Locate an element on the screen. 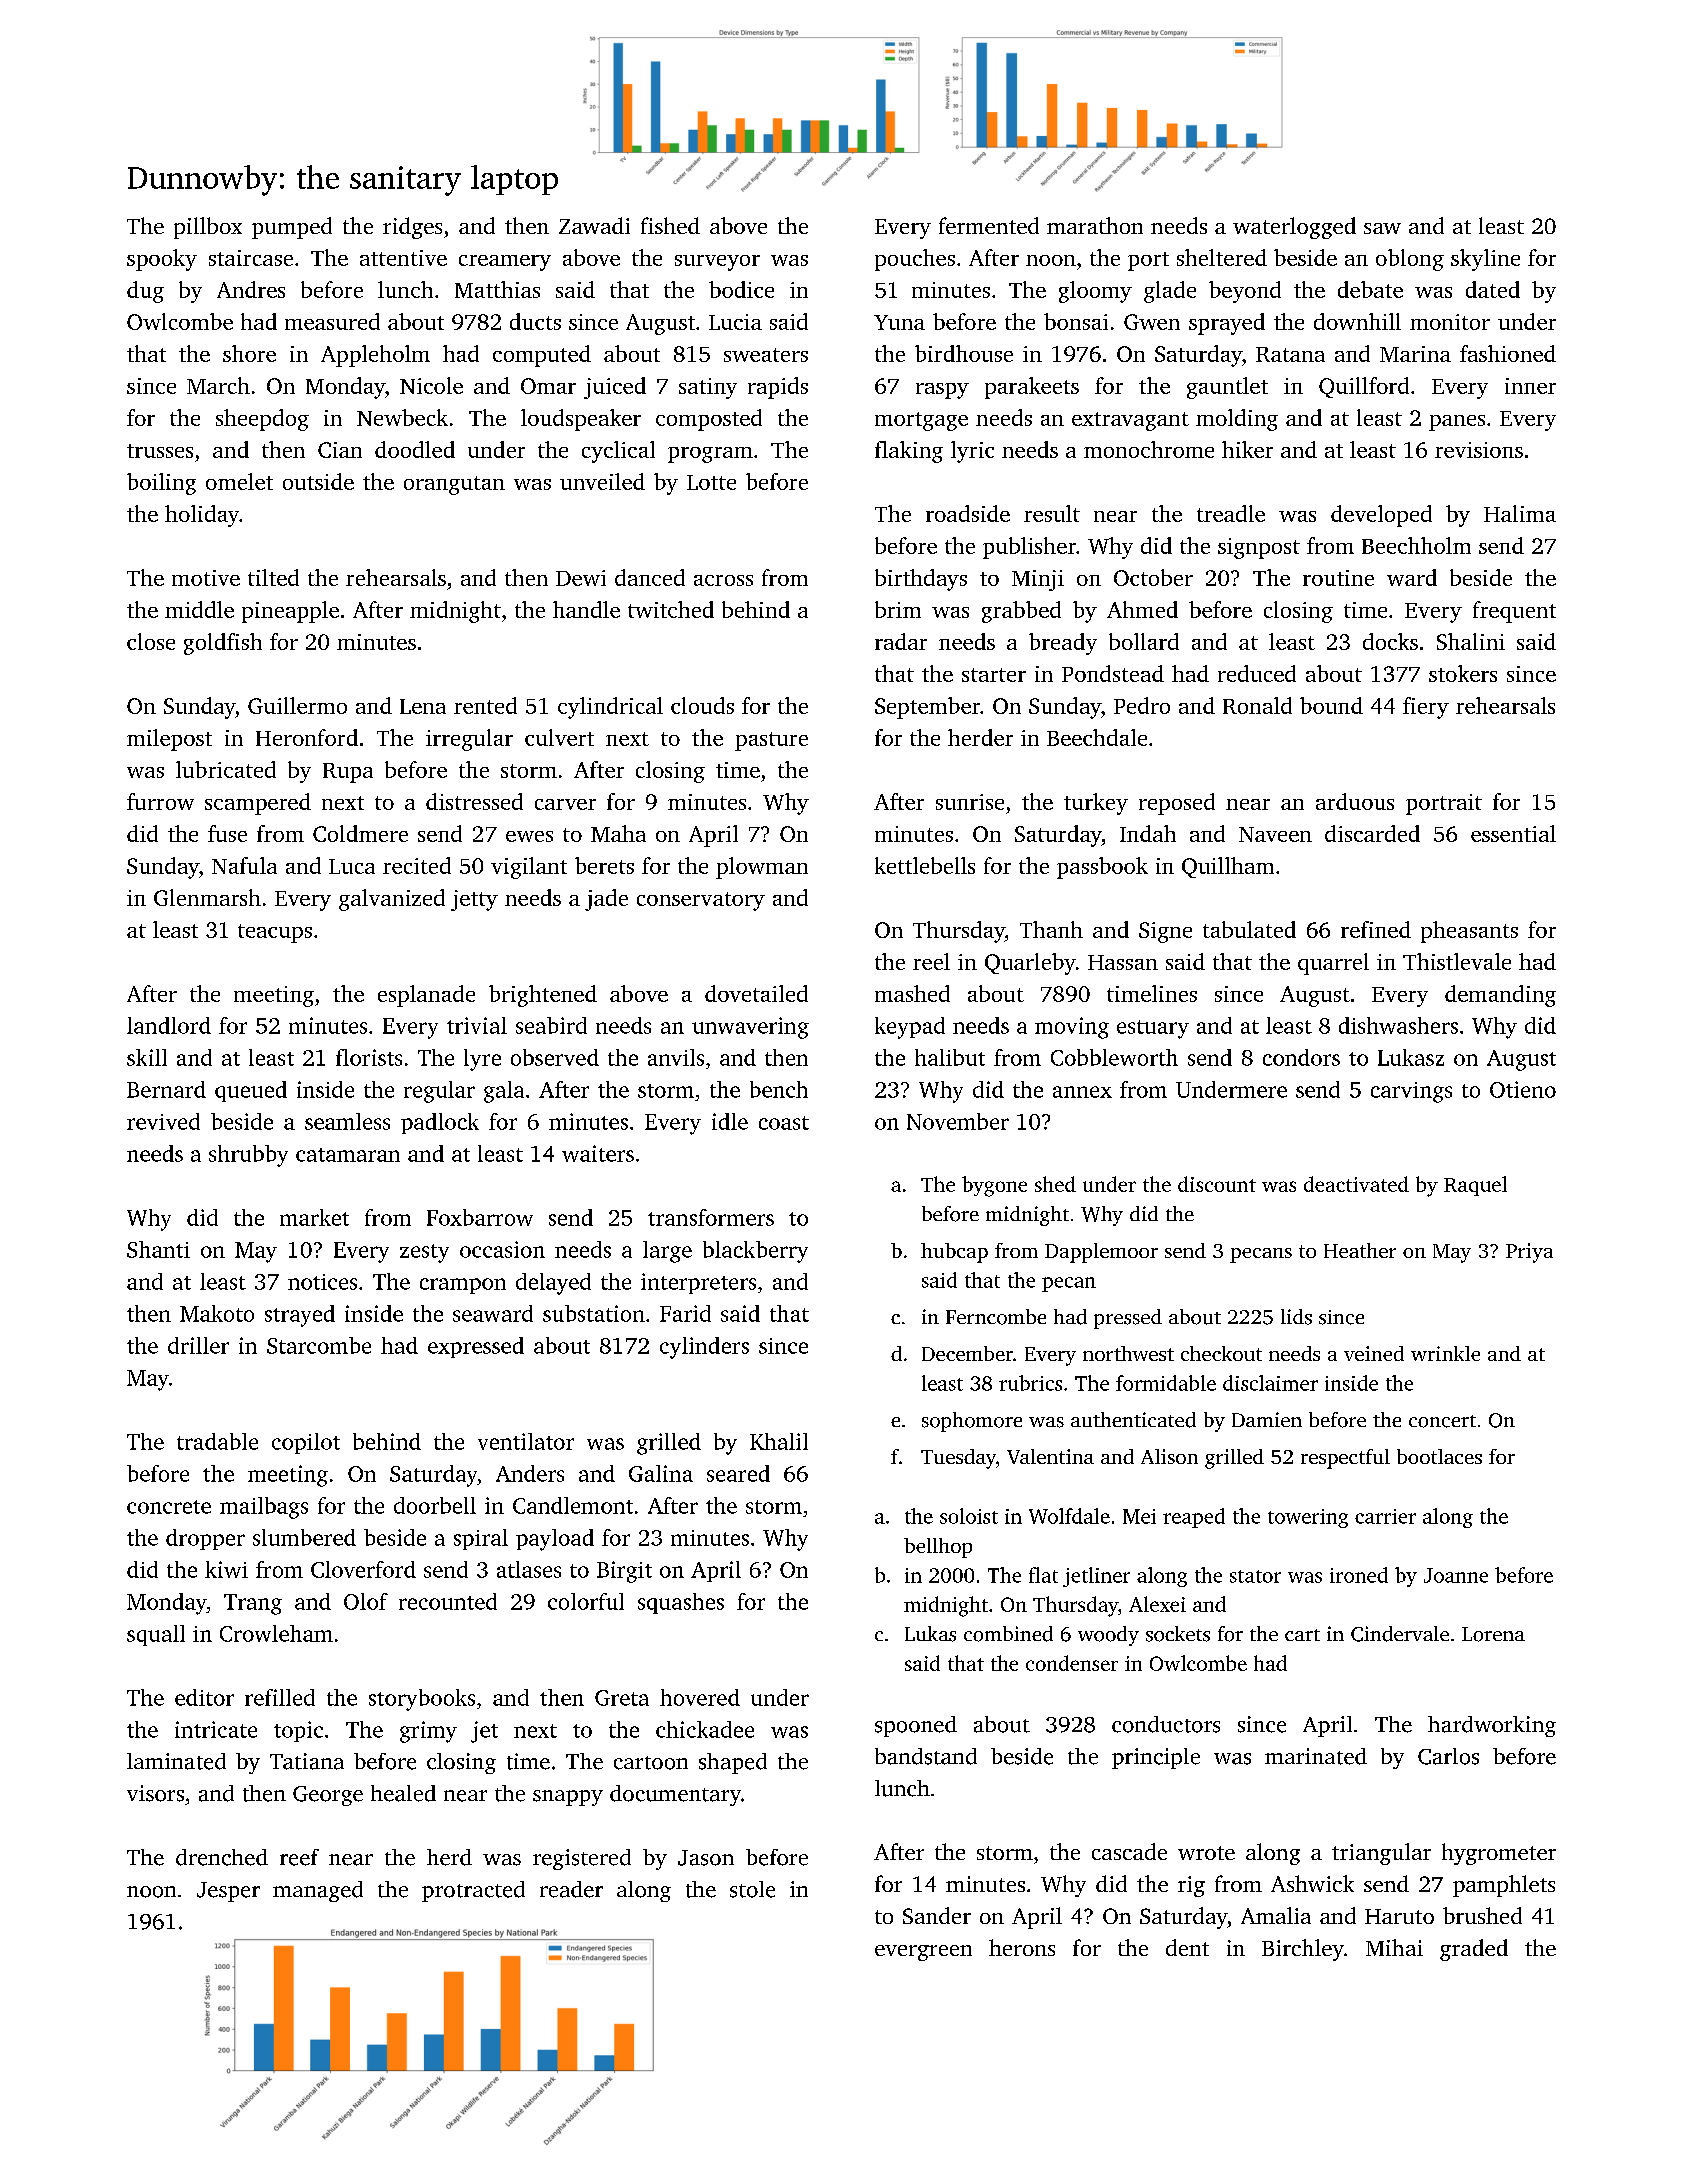 This screenshot has width=1683, height=2178. saw is located at coordinates (1382, 228).
